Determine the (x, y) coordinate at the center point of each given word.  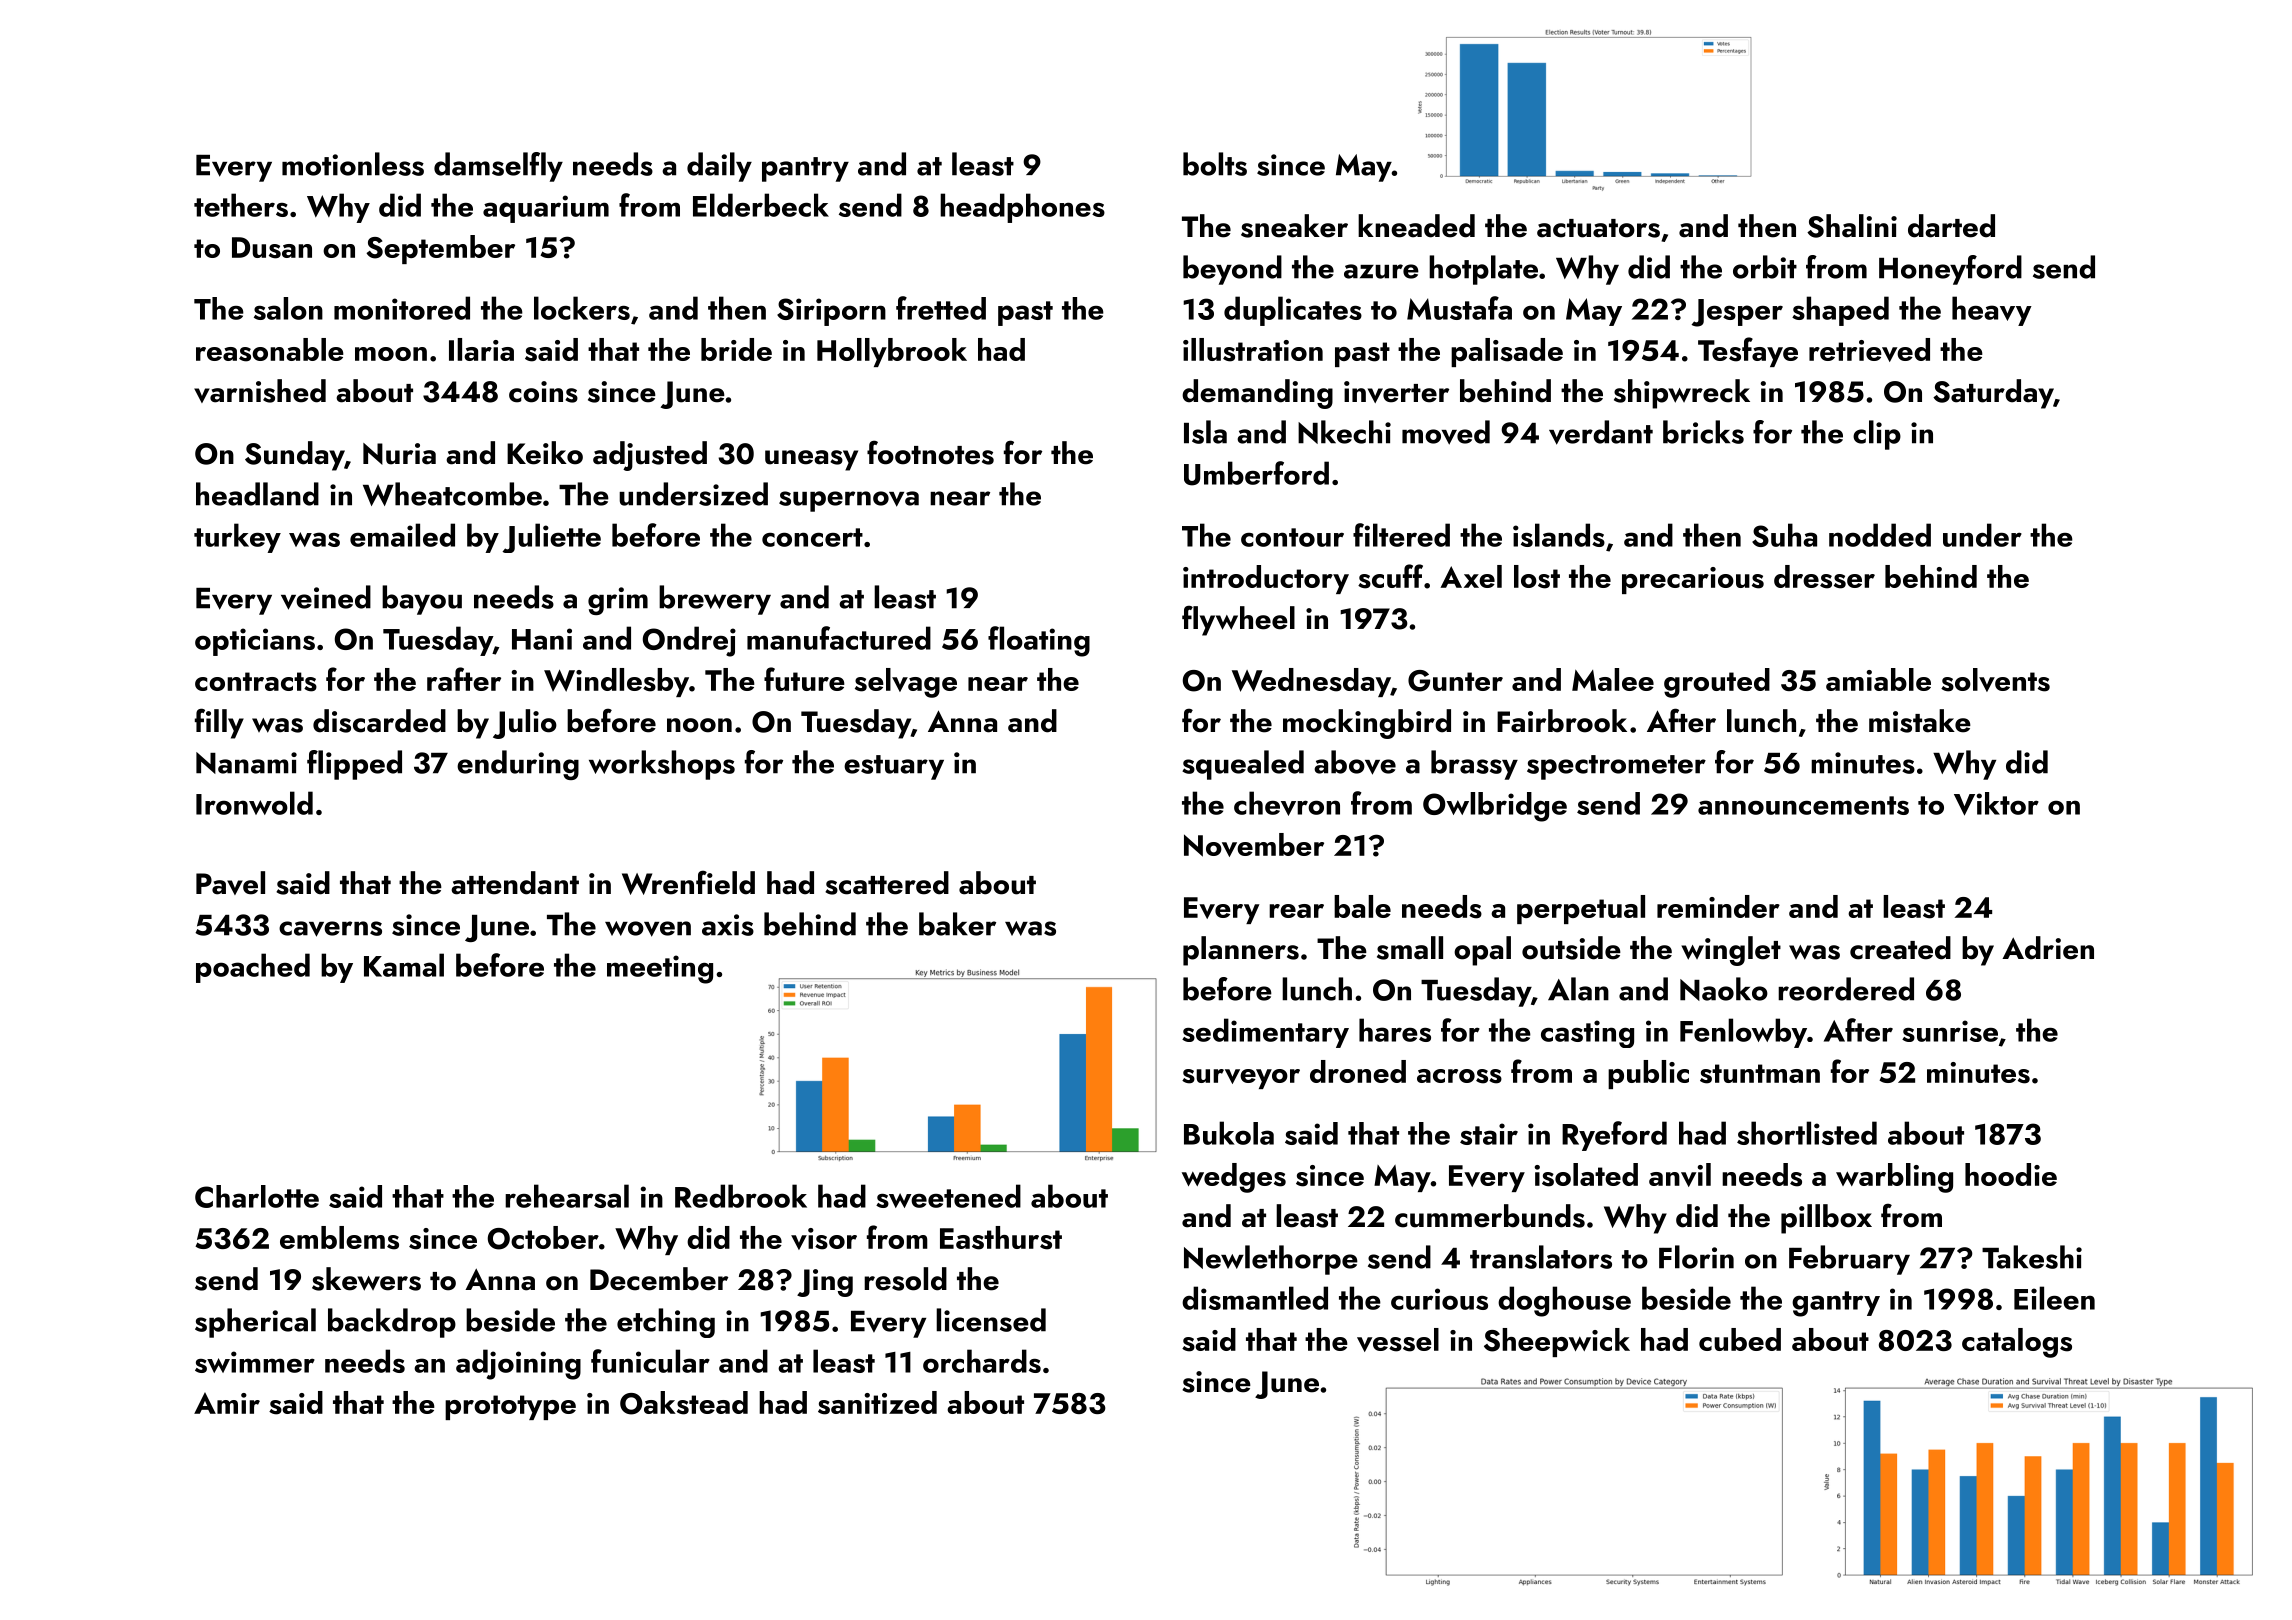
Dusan (272, 248)
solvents (1995, 680)
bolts (1215, 164)
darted (1951, 226)
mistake (1920, 721)
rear (1296, 911)
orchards (982, 1361)
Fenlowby (1743, 1033)
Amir (227, 1403)
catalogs (2017, 1343)
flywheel (1238, 620)
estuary (894, 767)
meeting (660, 969)
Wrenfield (688, 882)
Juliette (551, 538)
